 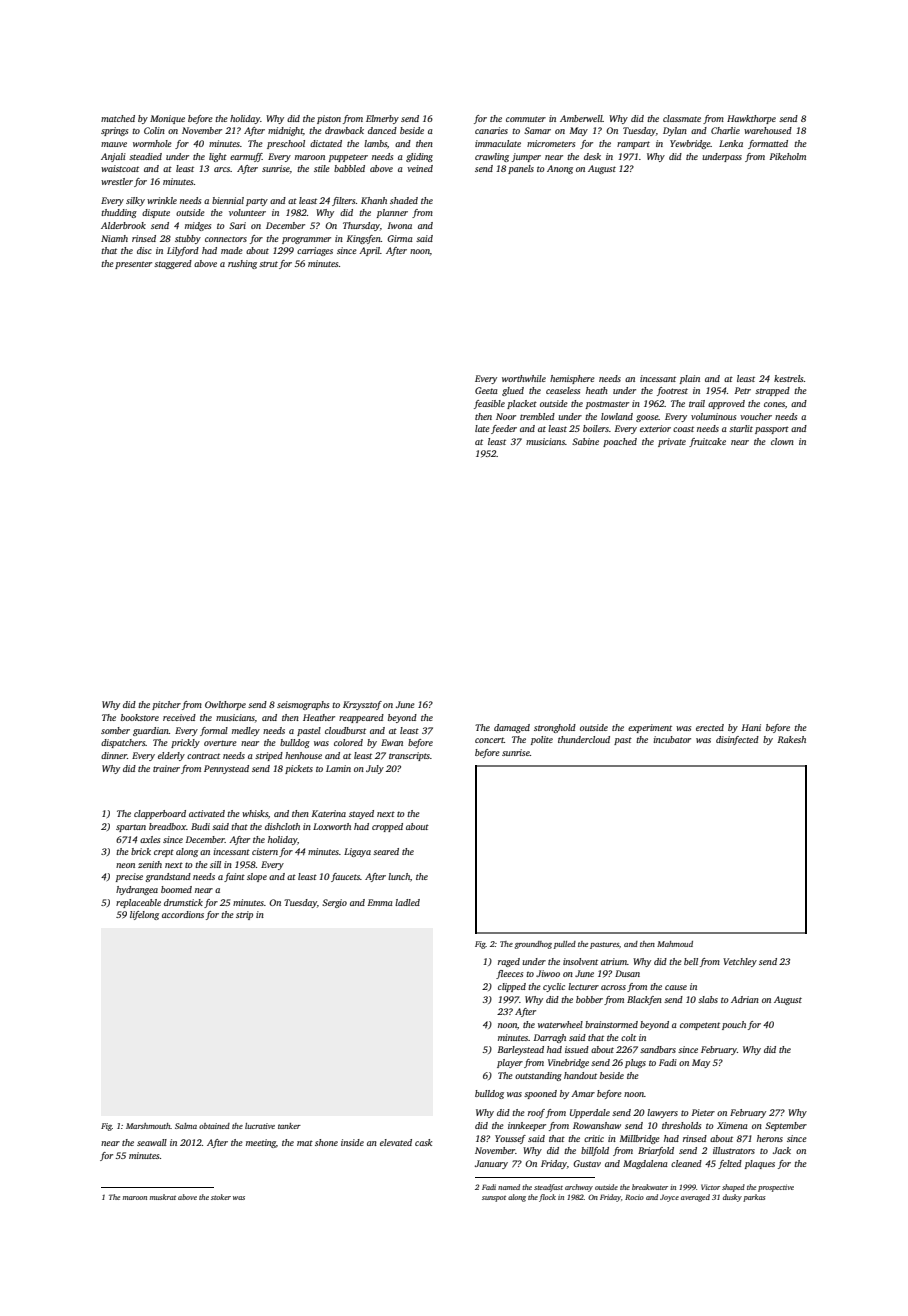 What do you see at coordinates (489, 740) in the screenshot?
I see `concert` at bounding box center [489, 740].
